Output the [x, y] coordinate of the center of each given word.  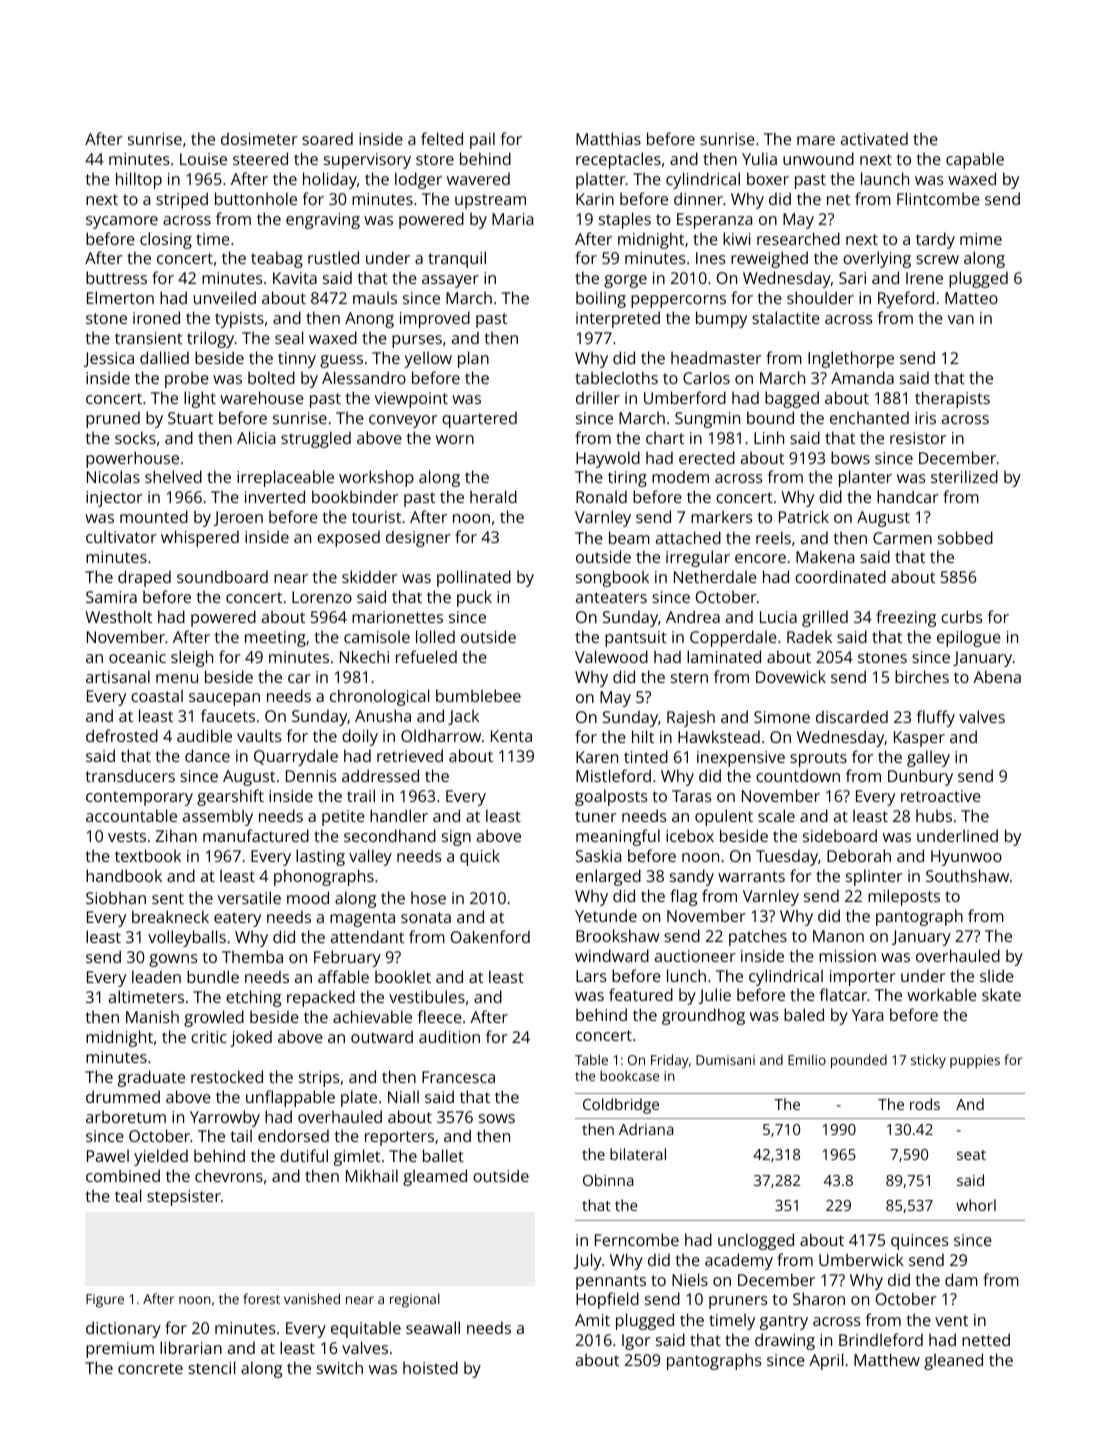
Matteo [971, 298]
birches [922, 676]
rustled [333, 257]
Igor [636, 1342]
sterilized [964, 476]
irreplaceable [285, 478]
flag [683, 897]
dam [961, 1279]
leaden [156, 976]
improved [435, 319]
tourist [376, 517]
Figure [105, 1300]
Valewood [611, 656]
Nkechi [364, 656]
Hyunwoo [966, 858]
